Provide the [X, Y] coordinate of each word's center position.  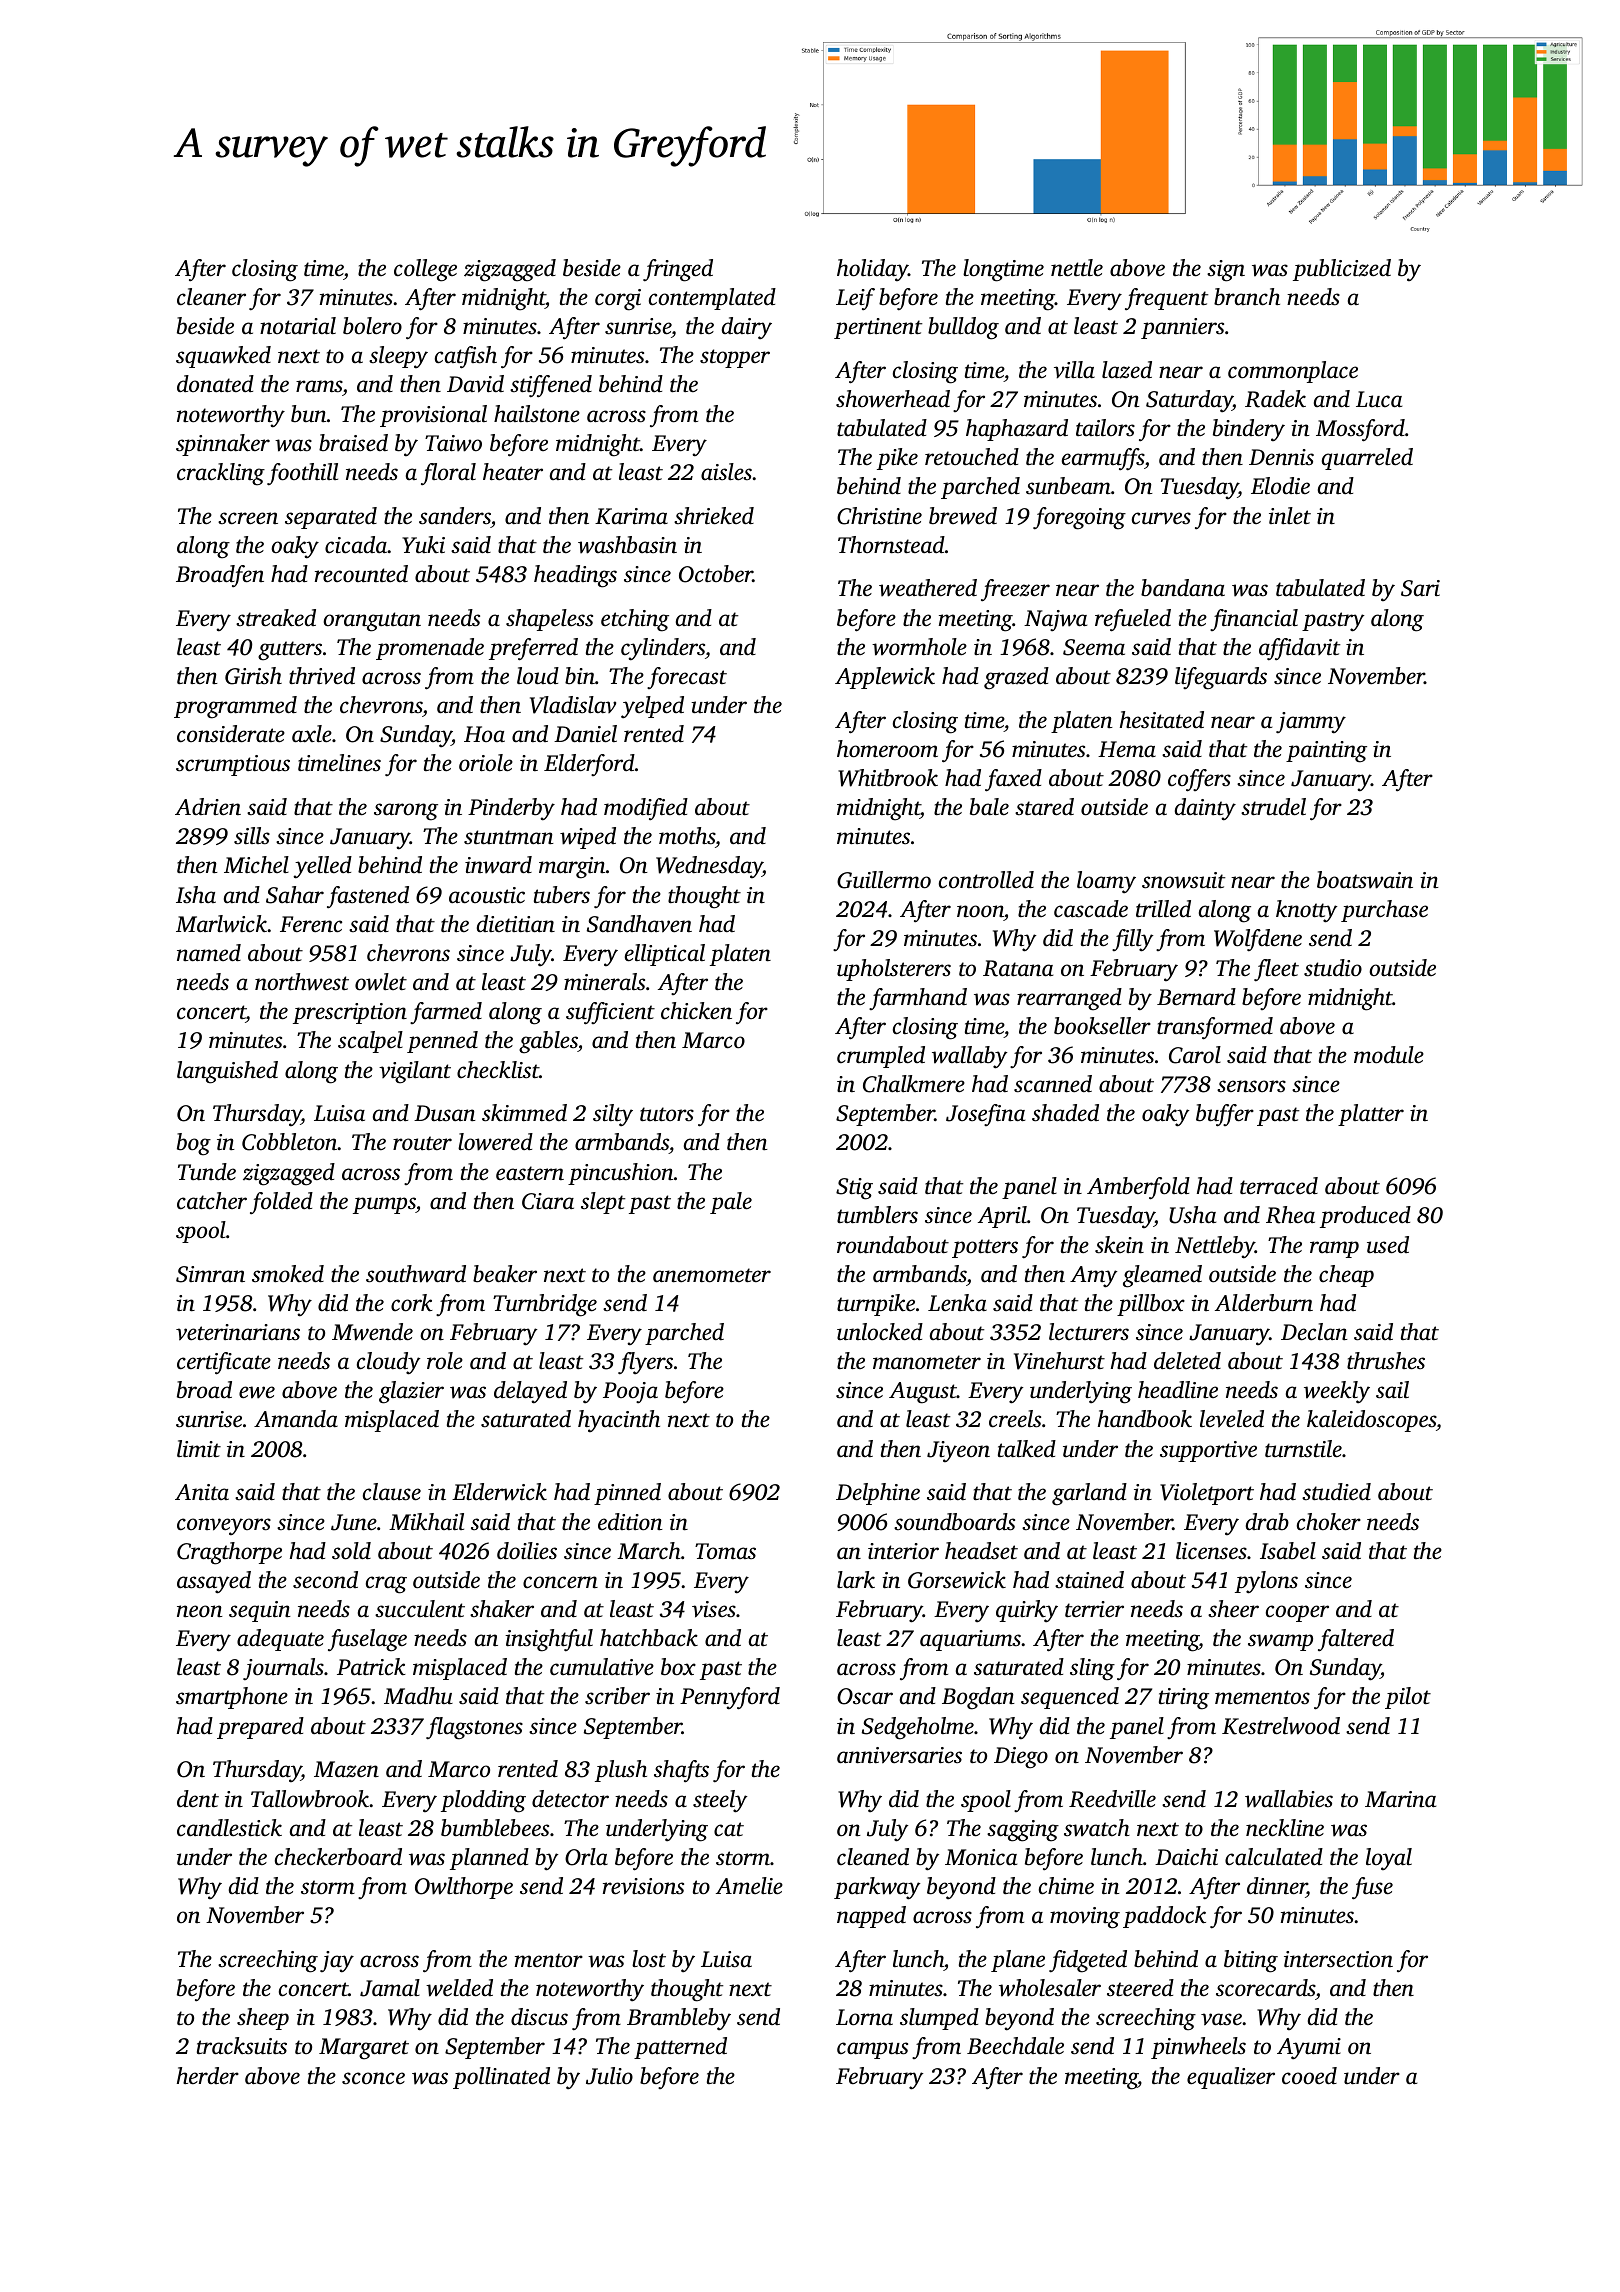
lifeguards [1221, 678]
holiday [872, 270]
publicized [1342, 270]
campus [872, 2050]
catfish [466, 357]
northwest [302, 982]
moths [687, 836]
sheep [263, 2019]
